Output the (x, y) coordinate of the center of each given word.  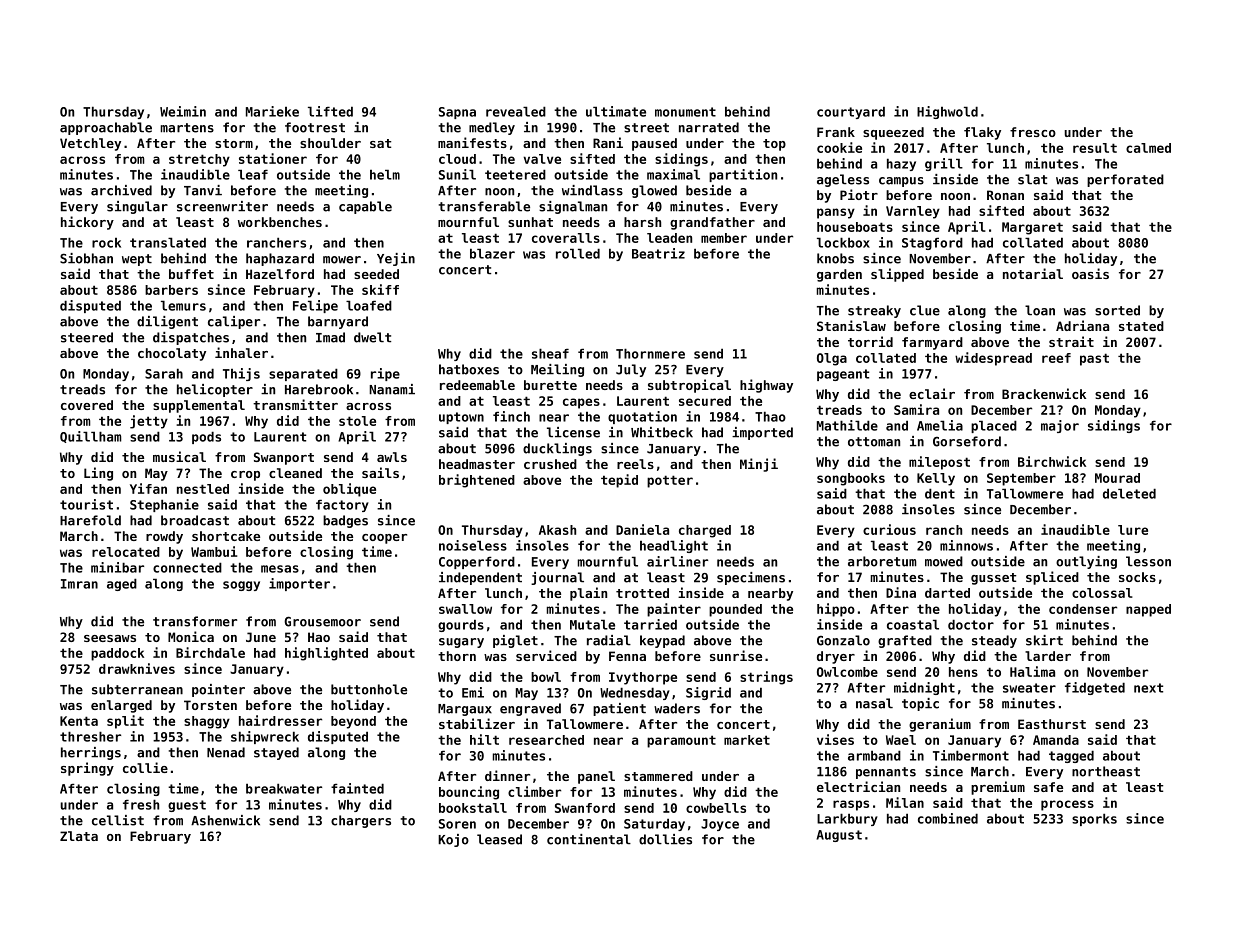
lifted (330, 111)
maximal (673, 174)
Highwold (947, 112)
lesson (1148, 561)
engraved (530, 709)
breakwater (284, 788)
